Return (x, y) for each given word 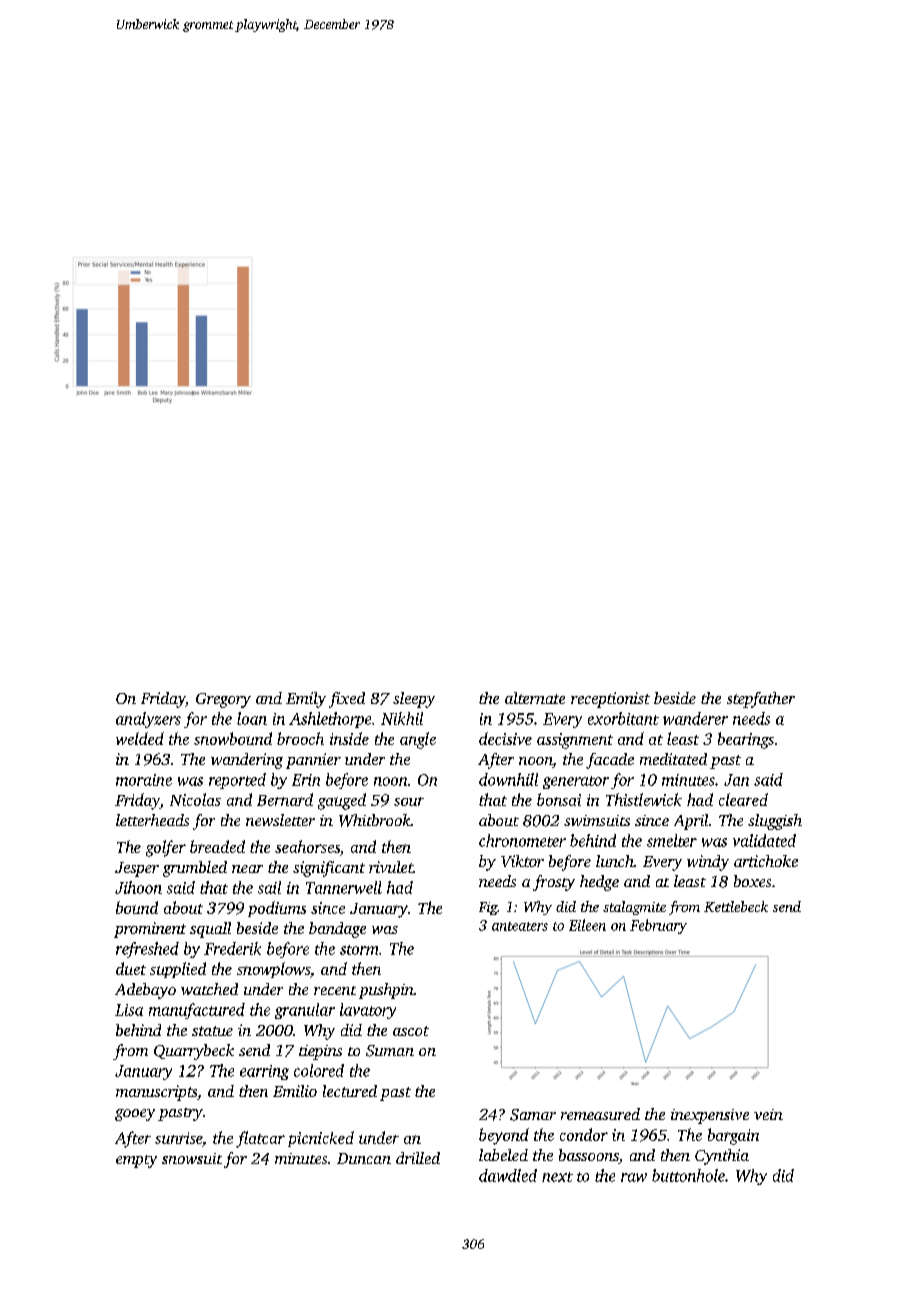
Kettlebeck (736, 906)
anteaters (520, 926)
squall (210, 930)
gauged (342, 801)
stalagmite (634, 908)
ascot (411, 1031)
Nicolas (195, 799)
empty (136, 1161)
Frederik (232, 948)
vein (768, 1114)
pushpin (386, 991)
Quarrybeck (194, 1052)
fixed (347, 700)
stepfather (761, 700)
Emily (306, 700)
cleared (743, 799)
